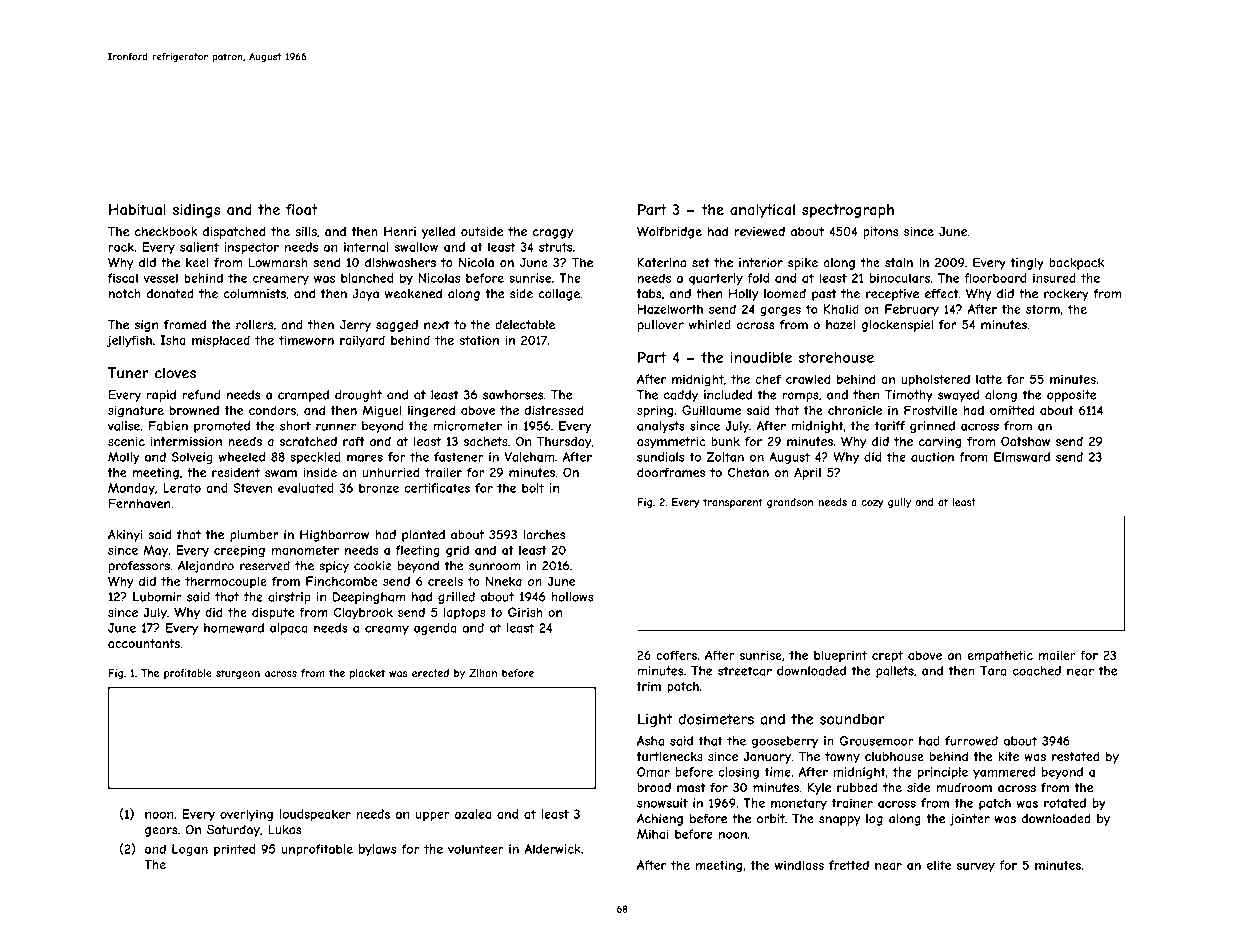  What do you see at coordinates (1022, 457) in the screenshot?
I see `Elmsward` at bounding box center [1022, 457].
